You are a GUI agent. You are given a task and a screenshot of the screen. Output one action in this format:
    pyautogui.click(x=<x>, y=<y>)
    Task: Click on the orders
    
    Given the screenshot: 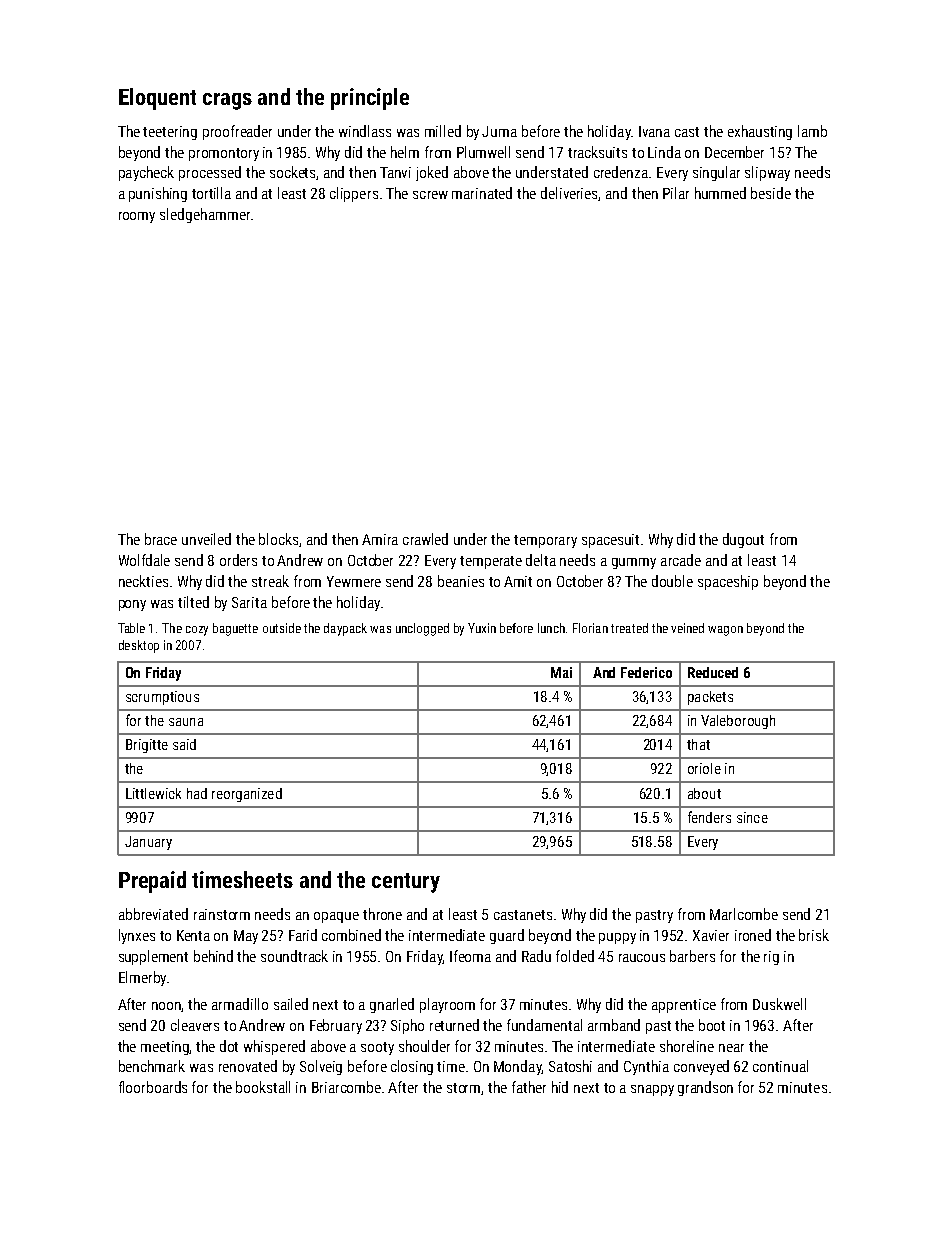 What is the action you would take?
    pyautogui.click(x=238, y=560)
